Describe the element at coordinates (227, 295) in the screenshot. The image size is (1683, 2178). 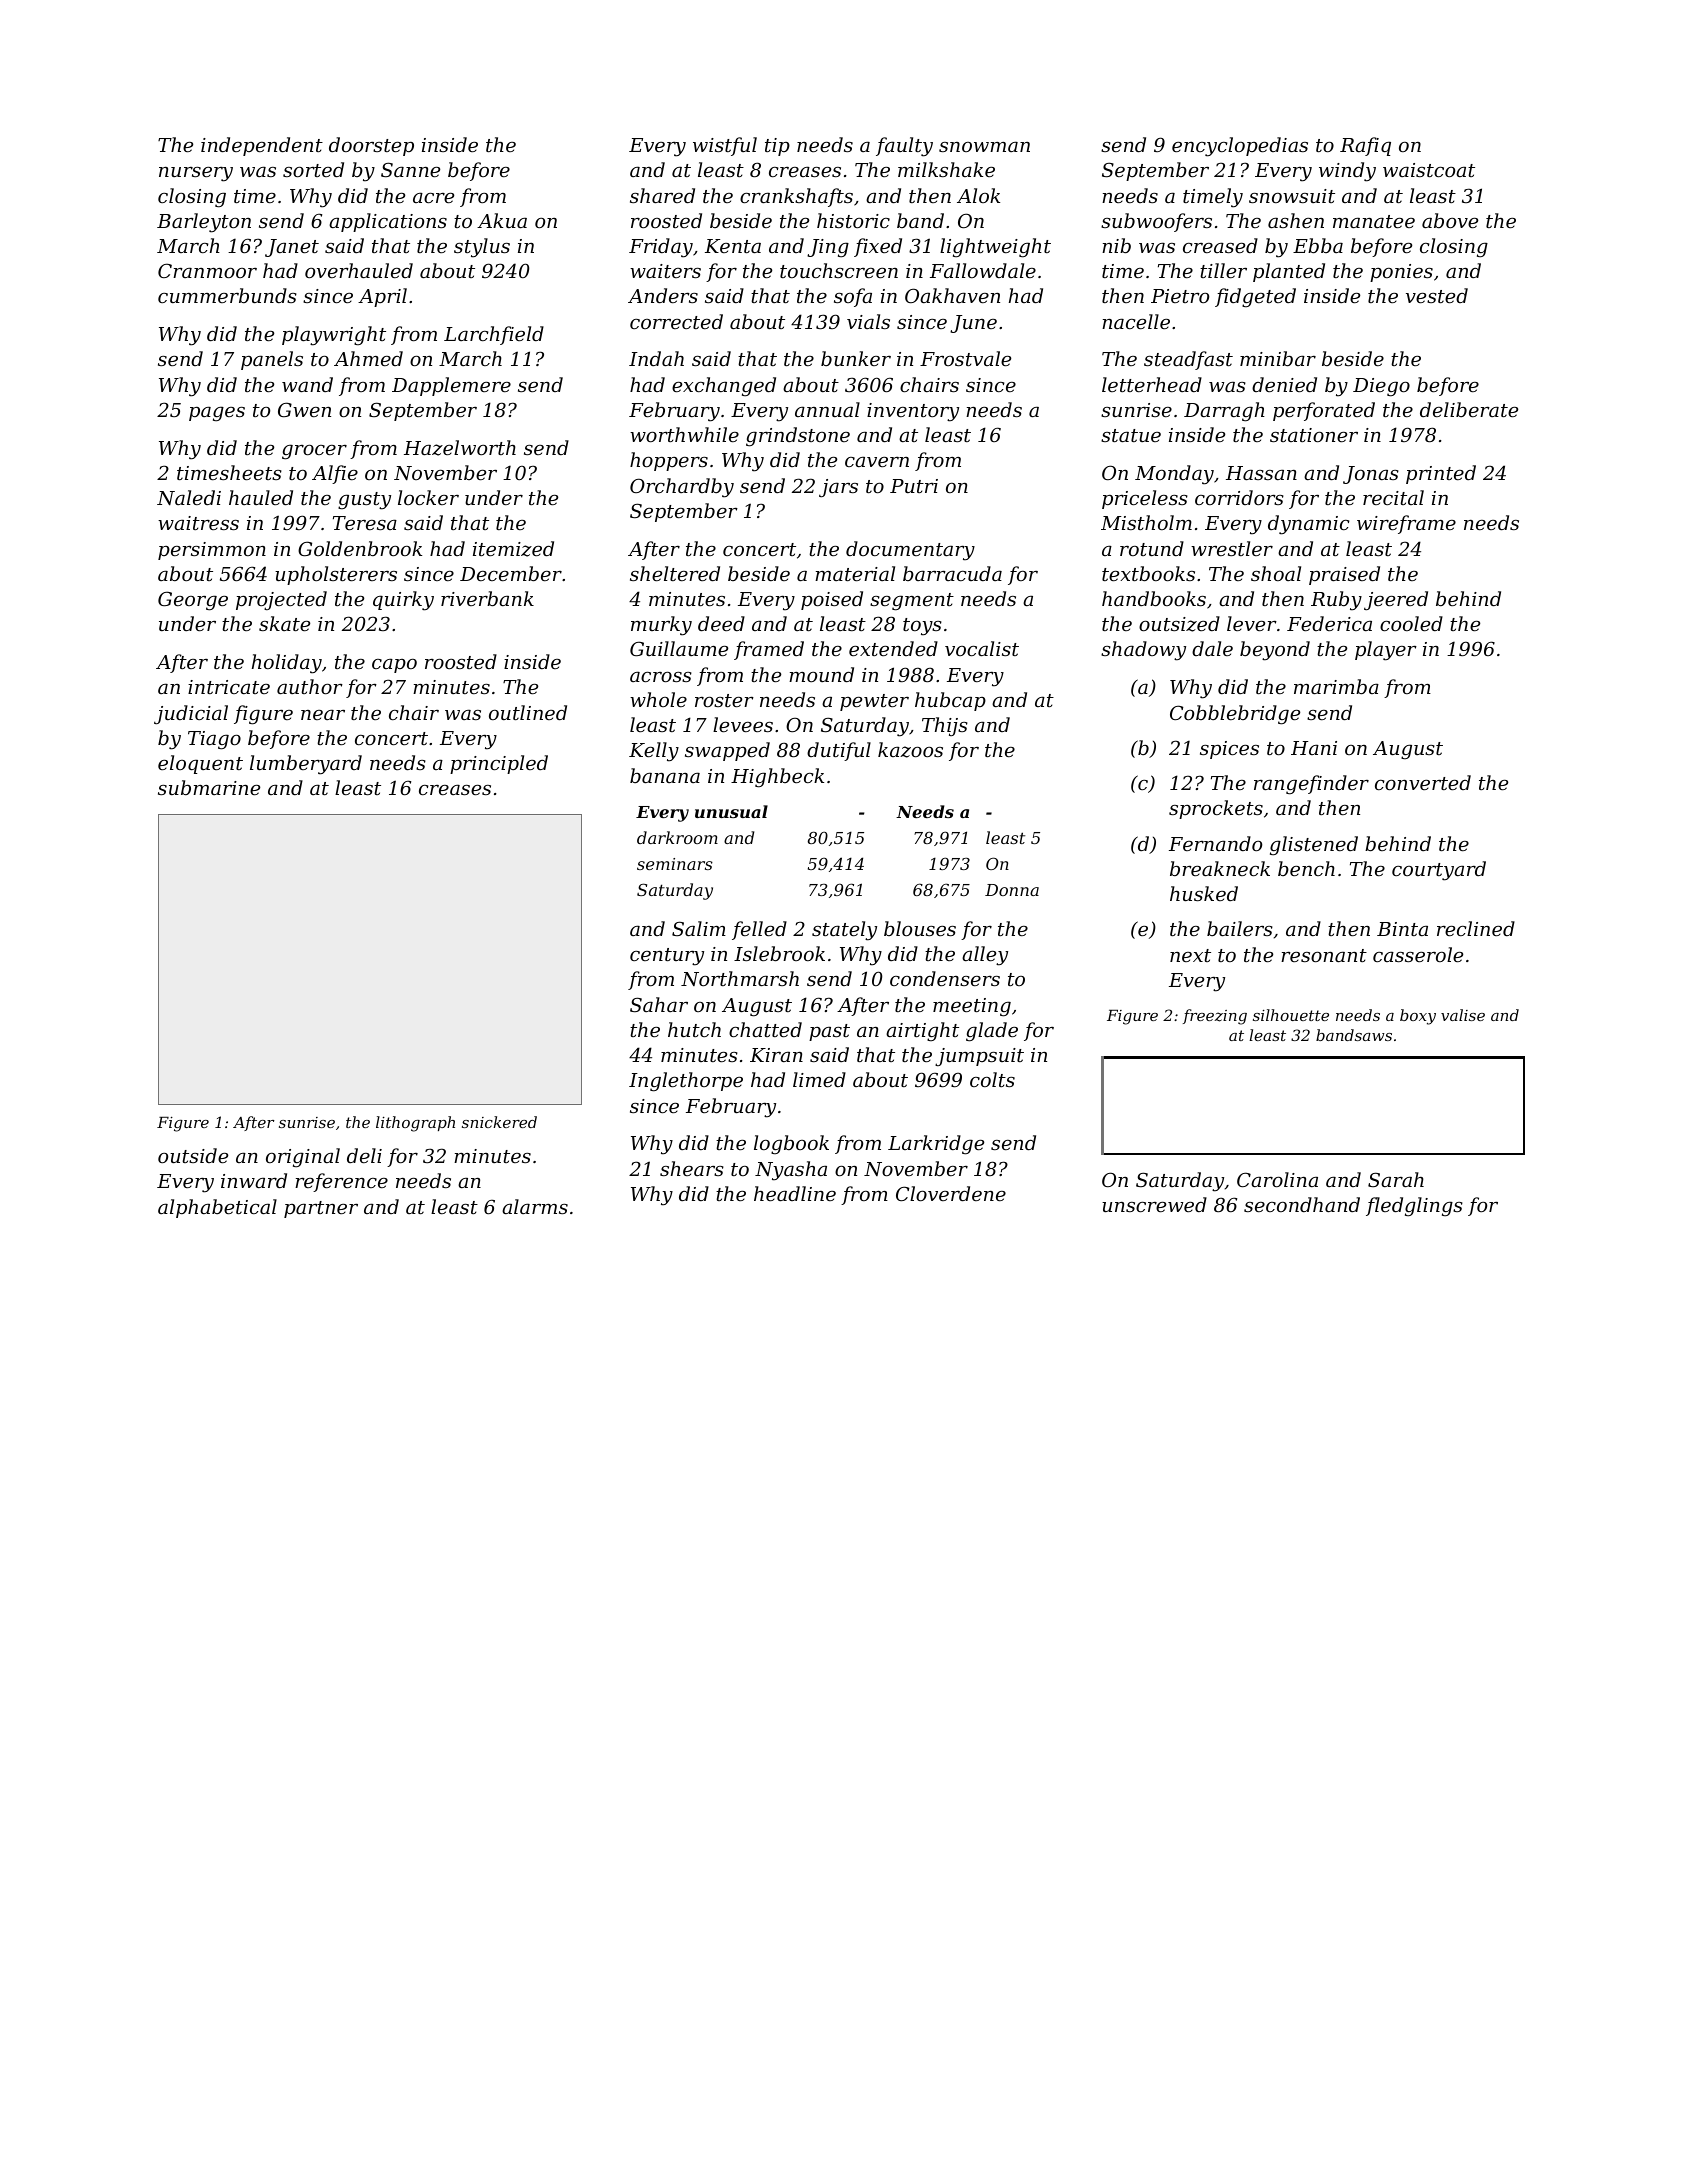
I see `cummerbunds` at that location.
